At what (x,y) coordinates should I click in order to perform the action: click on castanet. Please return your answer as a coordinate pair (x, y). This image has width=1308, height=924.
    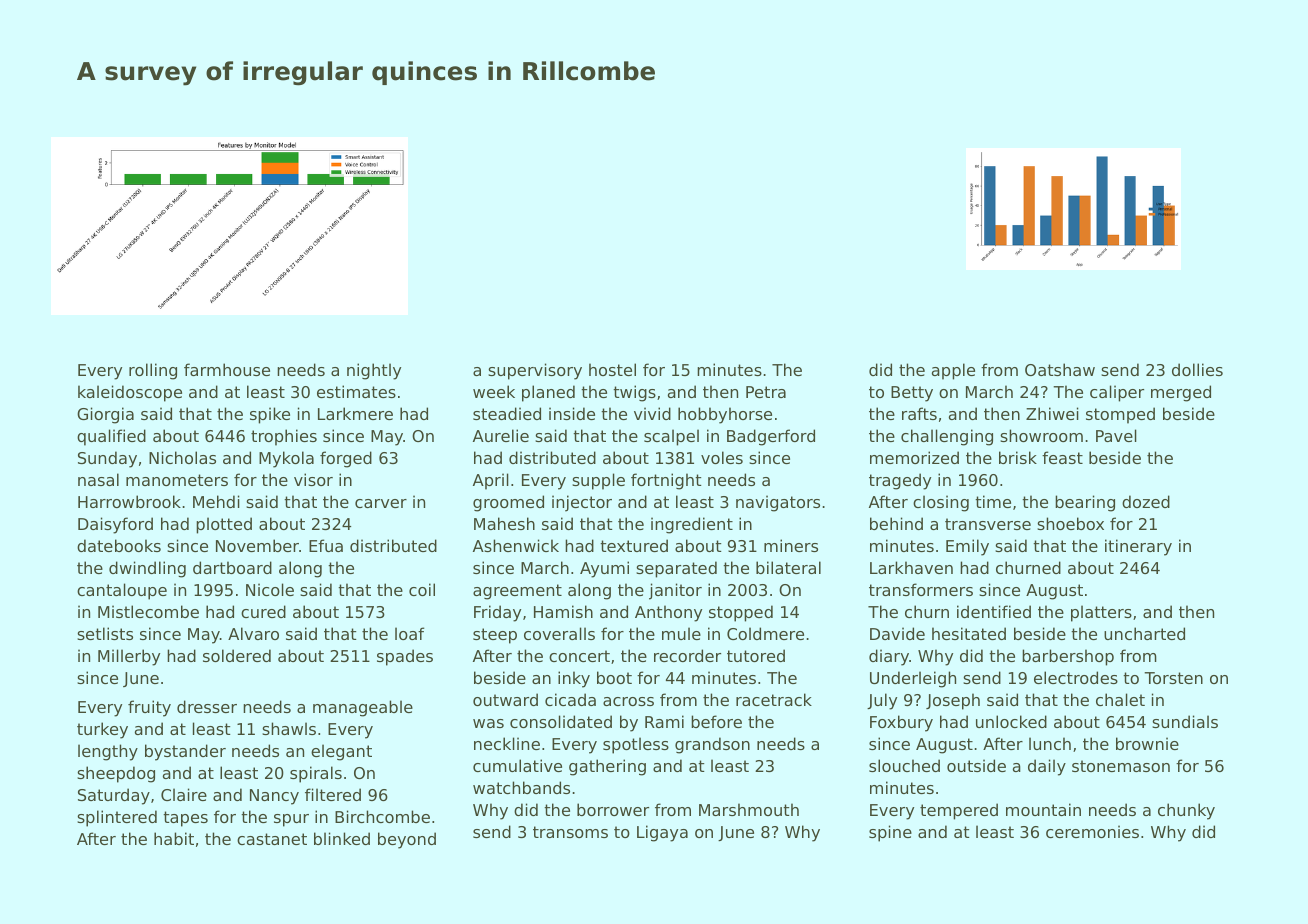
    Looking at the image, I should click on (272, 839).
